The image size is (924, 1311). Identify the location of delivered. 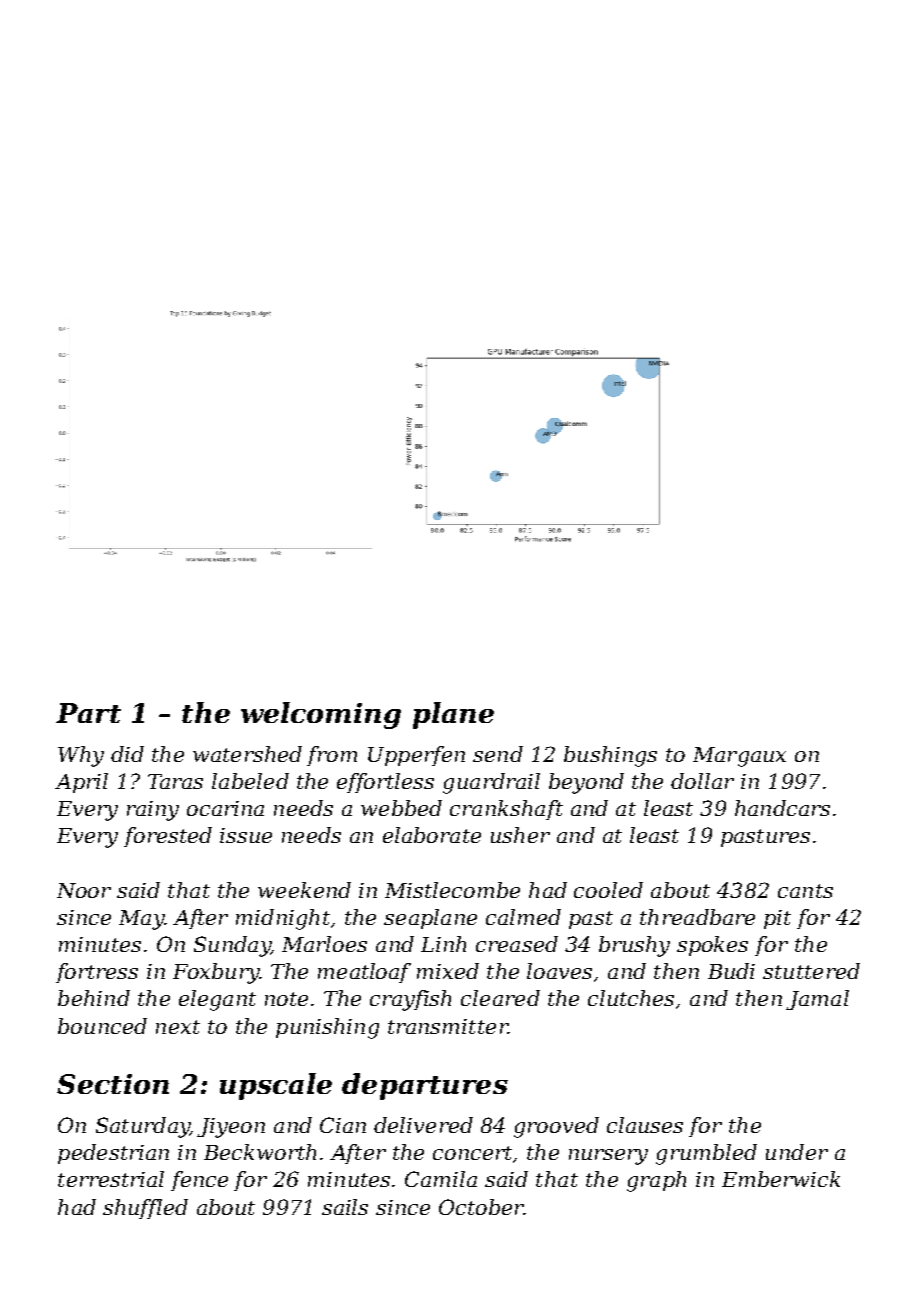
(423, 1125).
